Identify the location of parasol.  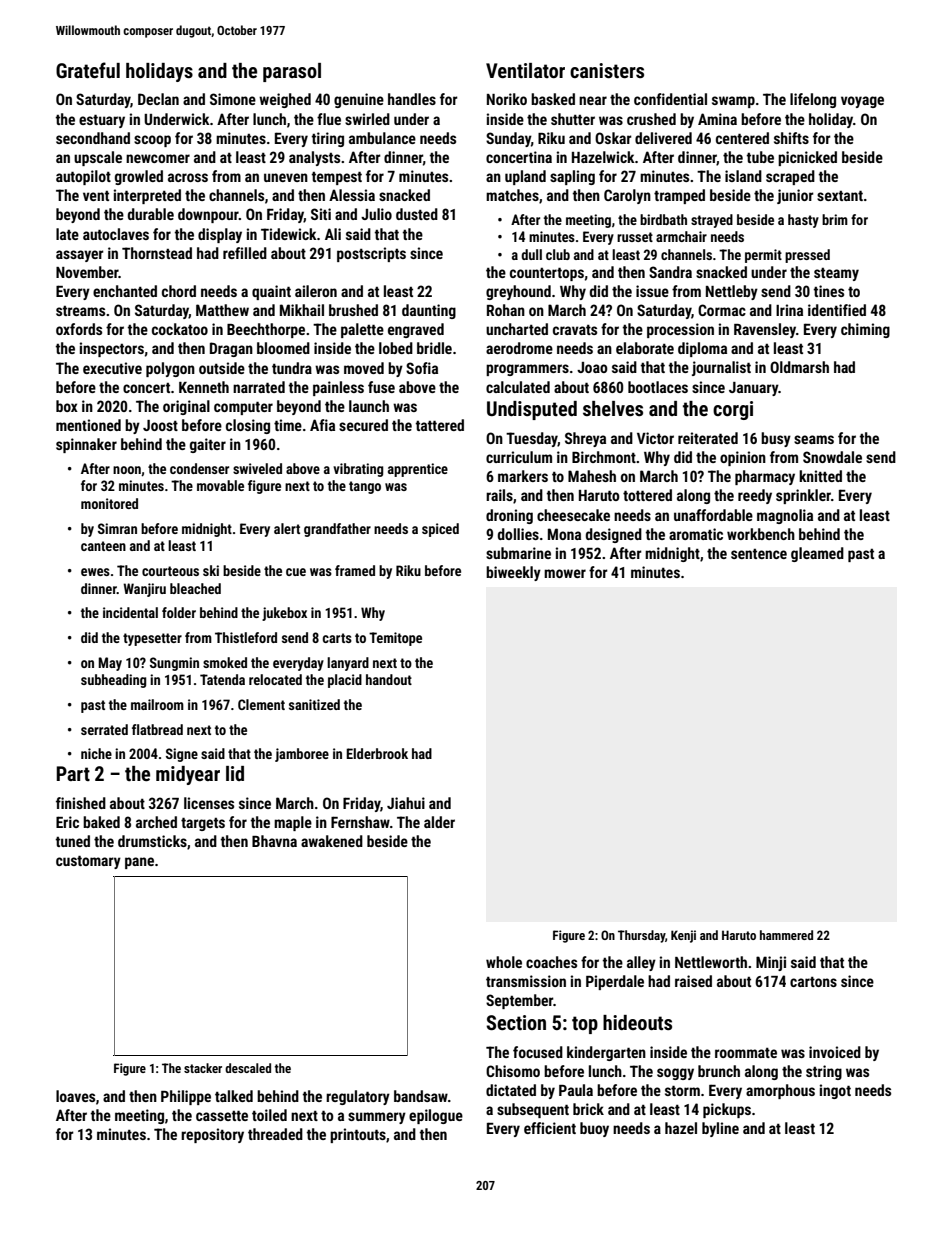
(292, 72).
